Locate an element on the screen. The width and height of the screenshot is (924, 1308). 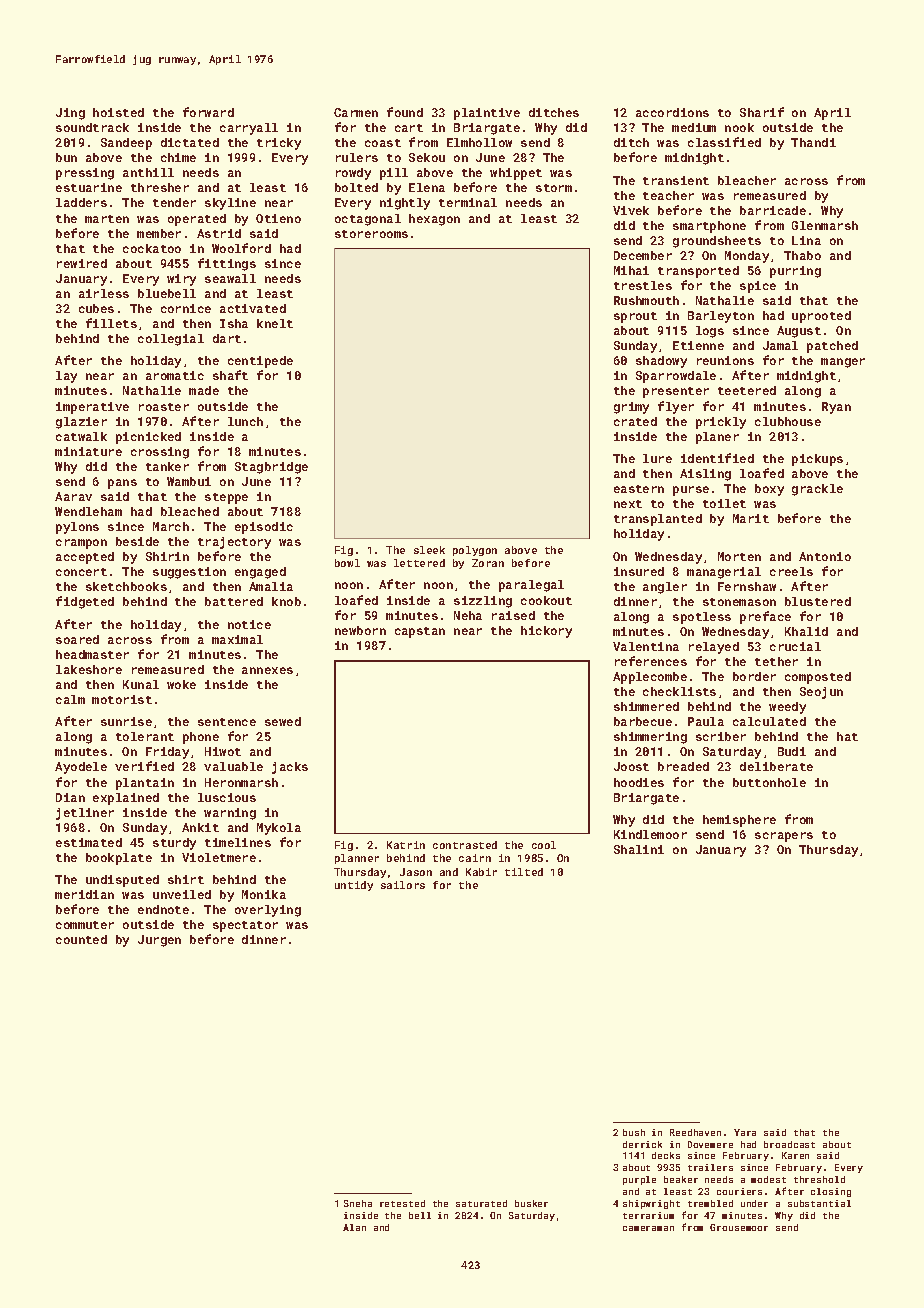
engaged is located at coordinates (260, 573).
